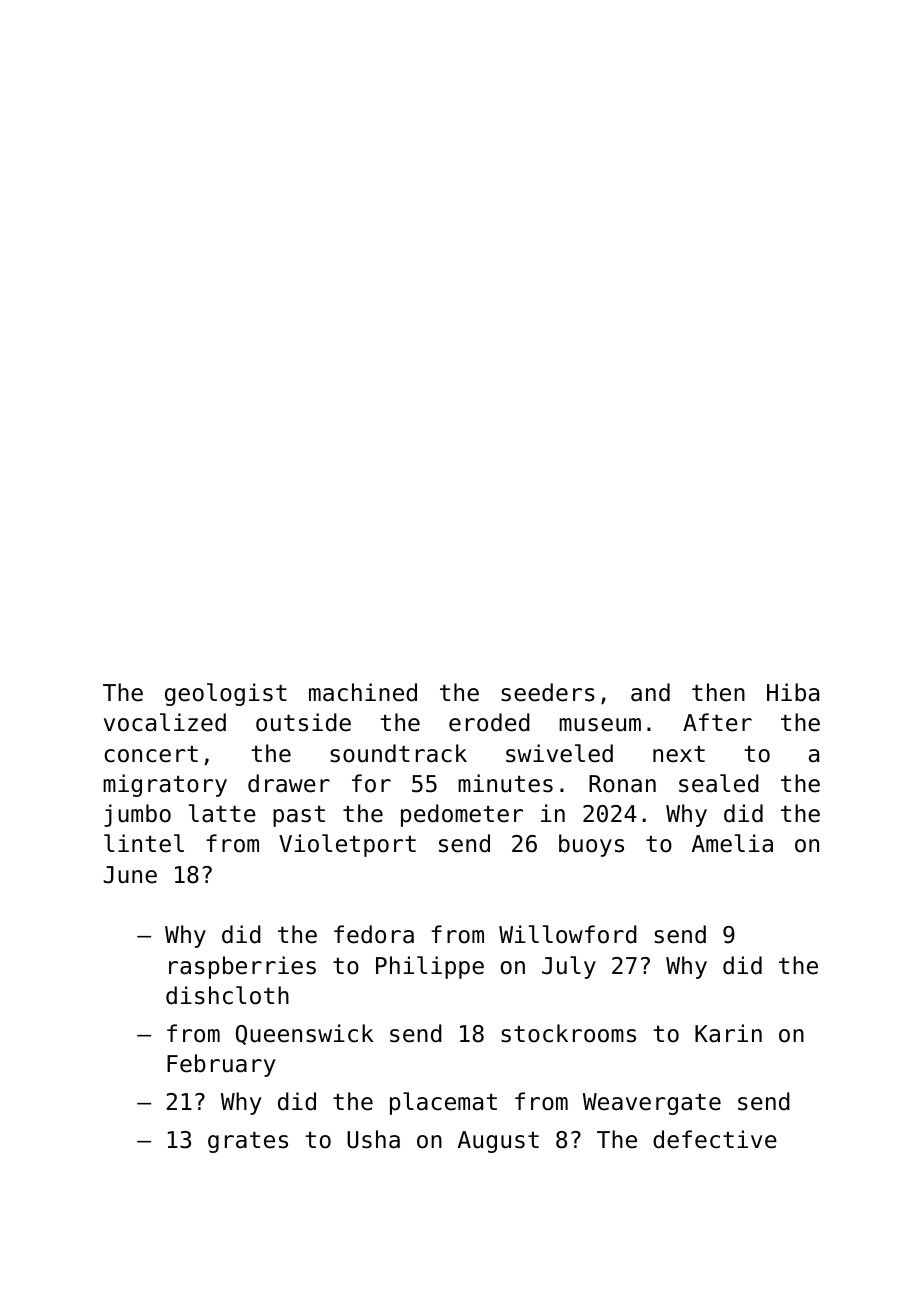 This screenshot has width=924, height=1311. Describe the element at coordinates (728, 1033) in the screenshot. I see `Karin` at that location.
